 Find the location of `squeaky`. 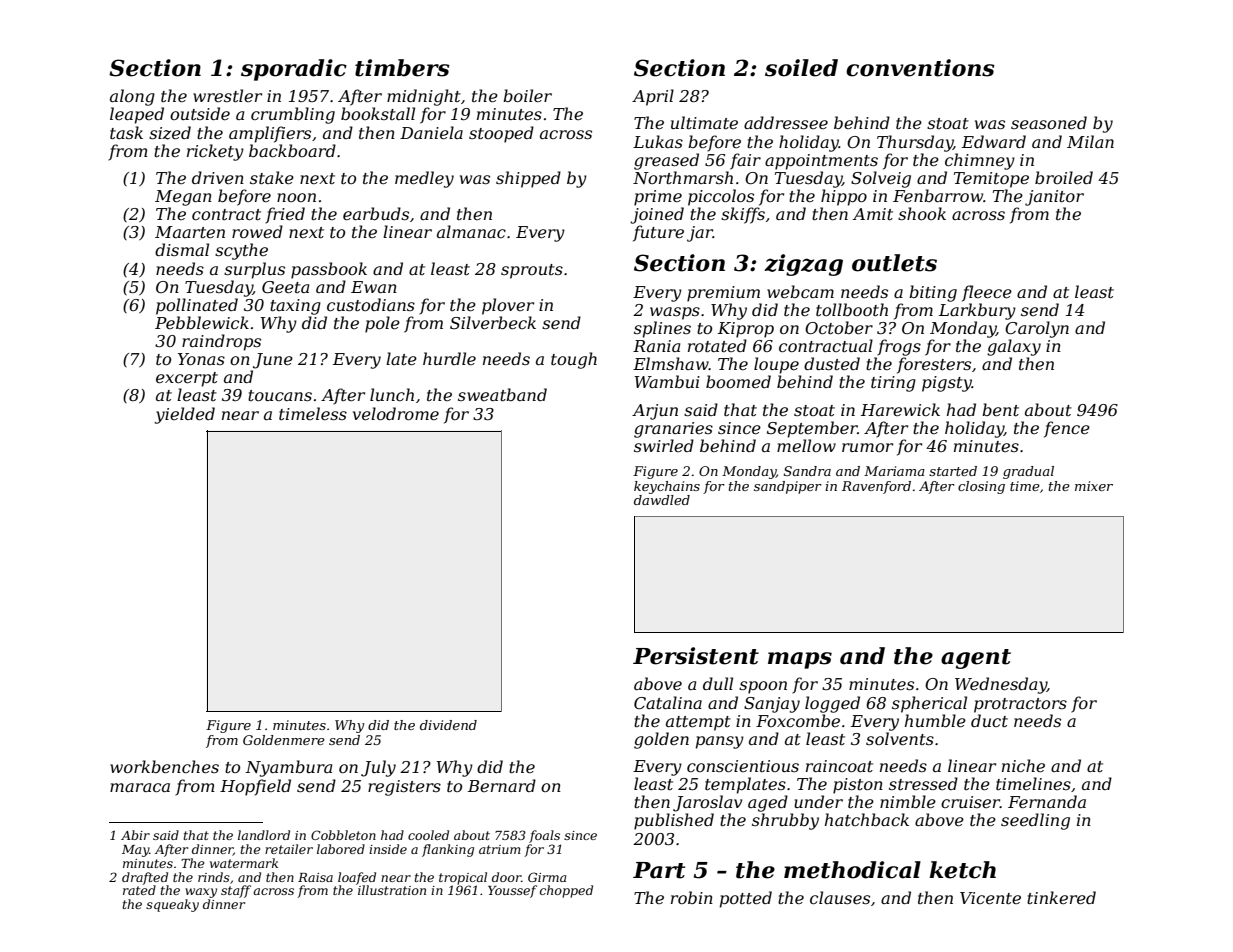

squeaky is located at coordinates (172, 905).
